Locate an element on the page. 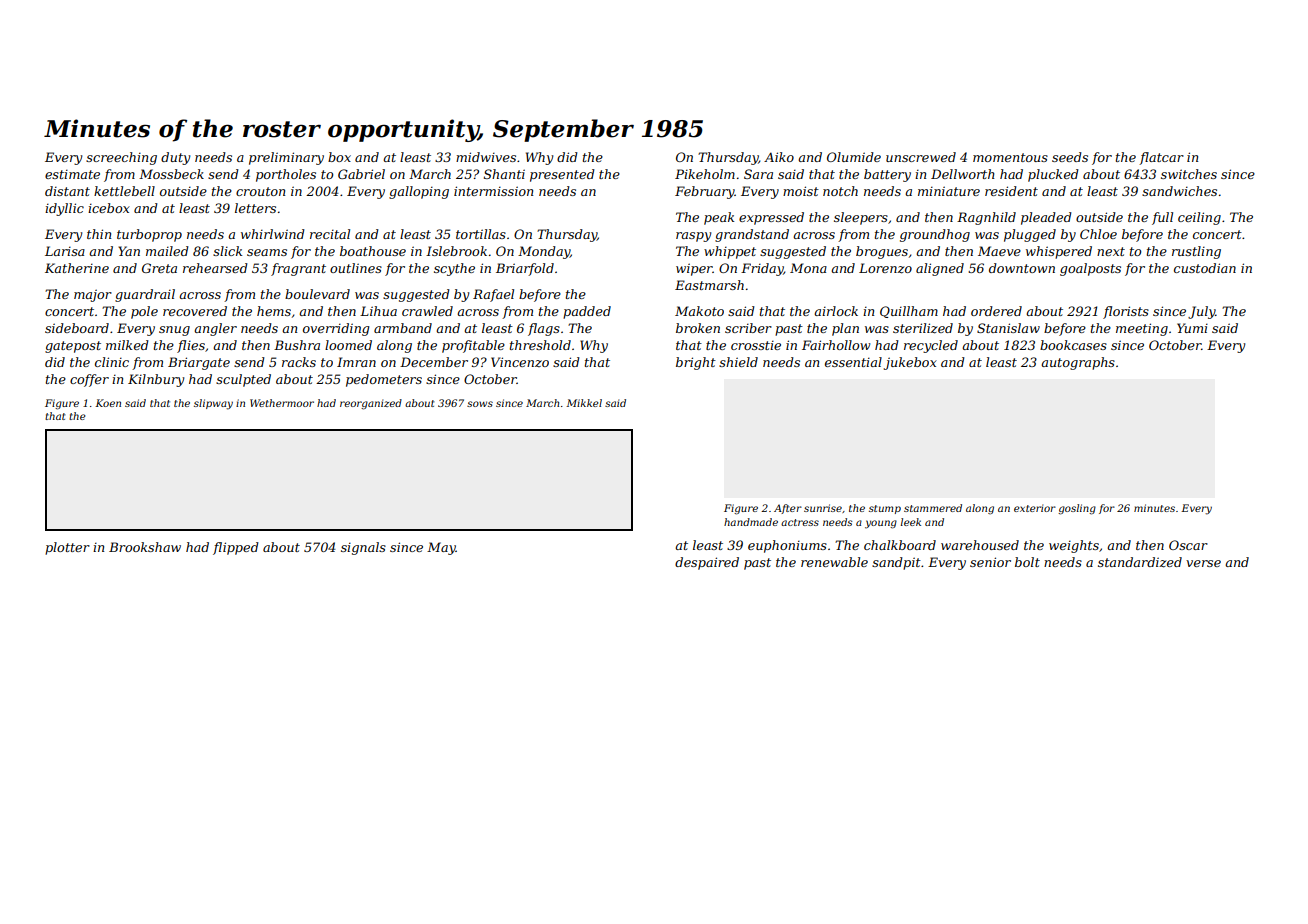 The width and height of the page is (1308, 924). Friday is located at coordinates (762, 269).
